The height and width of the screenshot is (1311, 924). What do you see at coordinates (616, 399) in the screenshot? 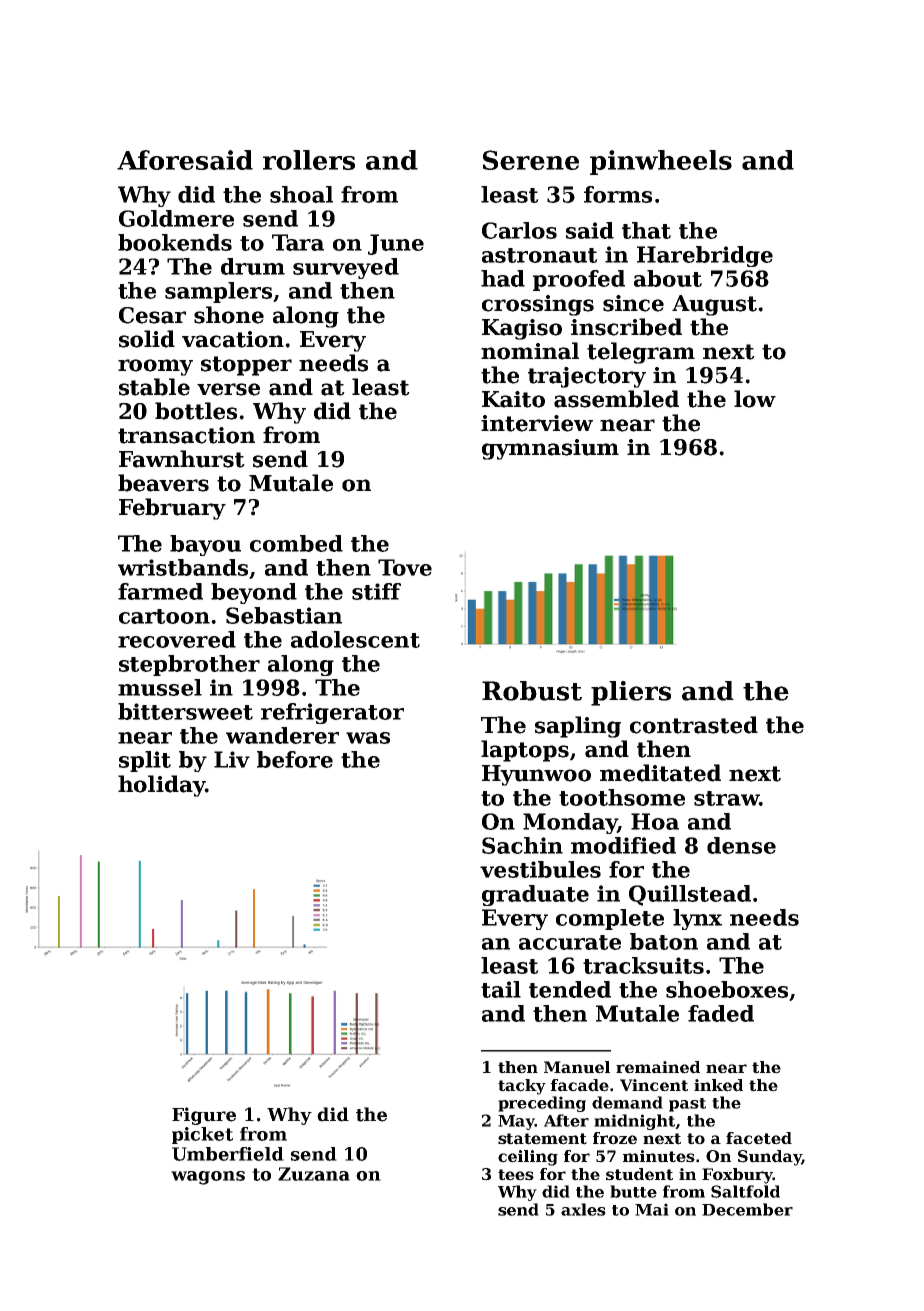
I see `assembled` at bounding box center [616, 399].
